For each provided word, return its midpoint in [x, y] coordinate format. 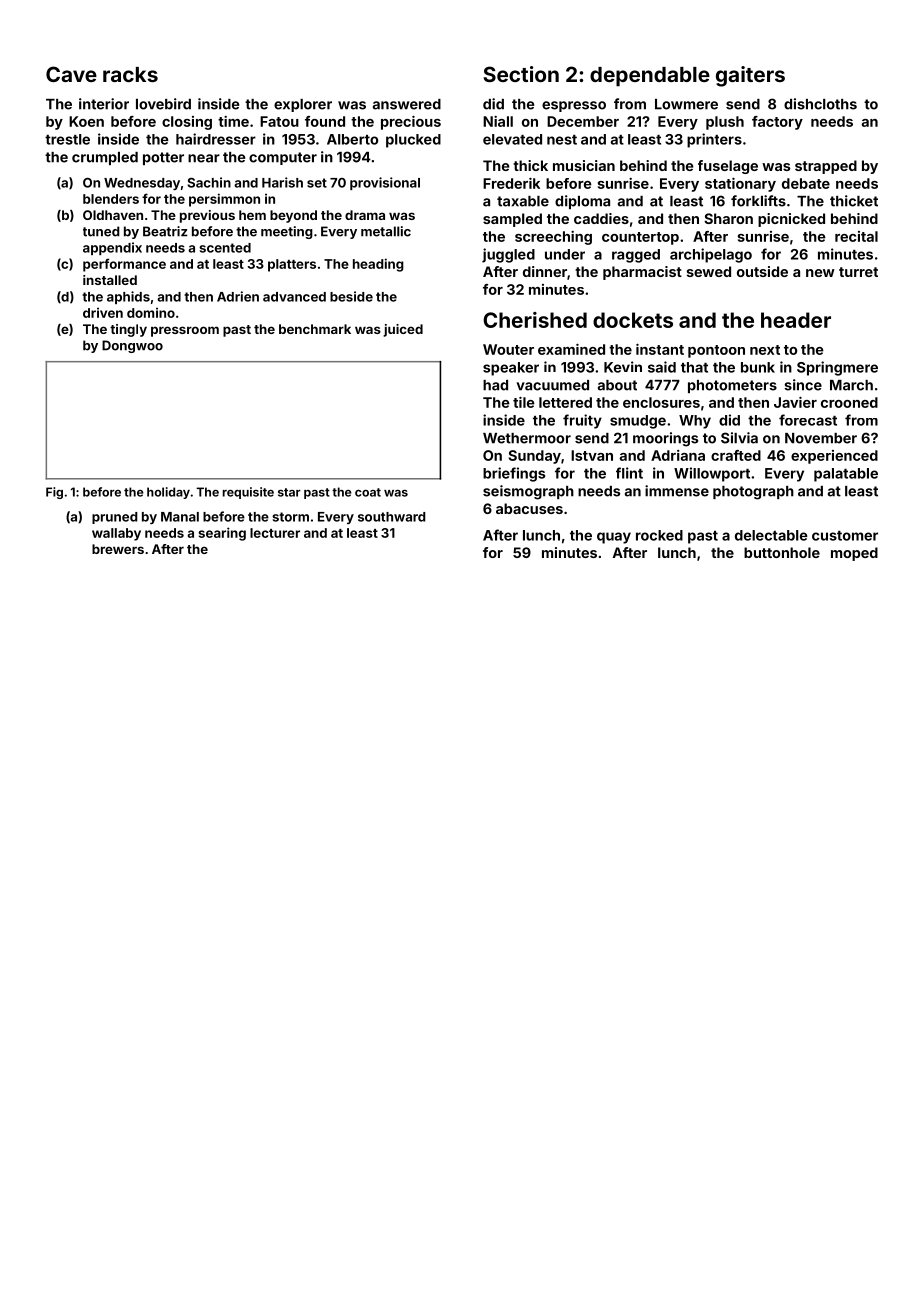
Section [521, 74]
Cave [71, 74]
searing [222, 534]
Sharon [728, 218]
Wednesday [142, 184]
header [796, 320]
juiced [403, 330]
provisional [385, 183]
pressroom [185, 331]
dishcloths [820, 104]
